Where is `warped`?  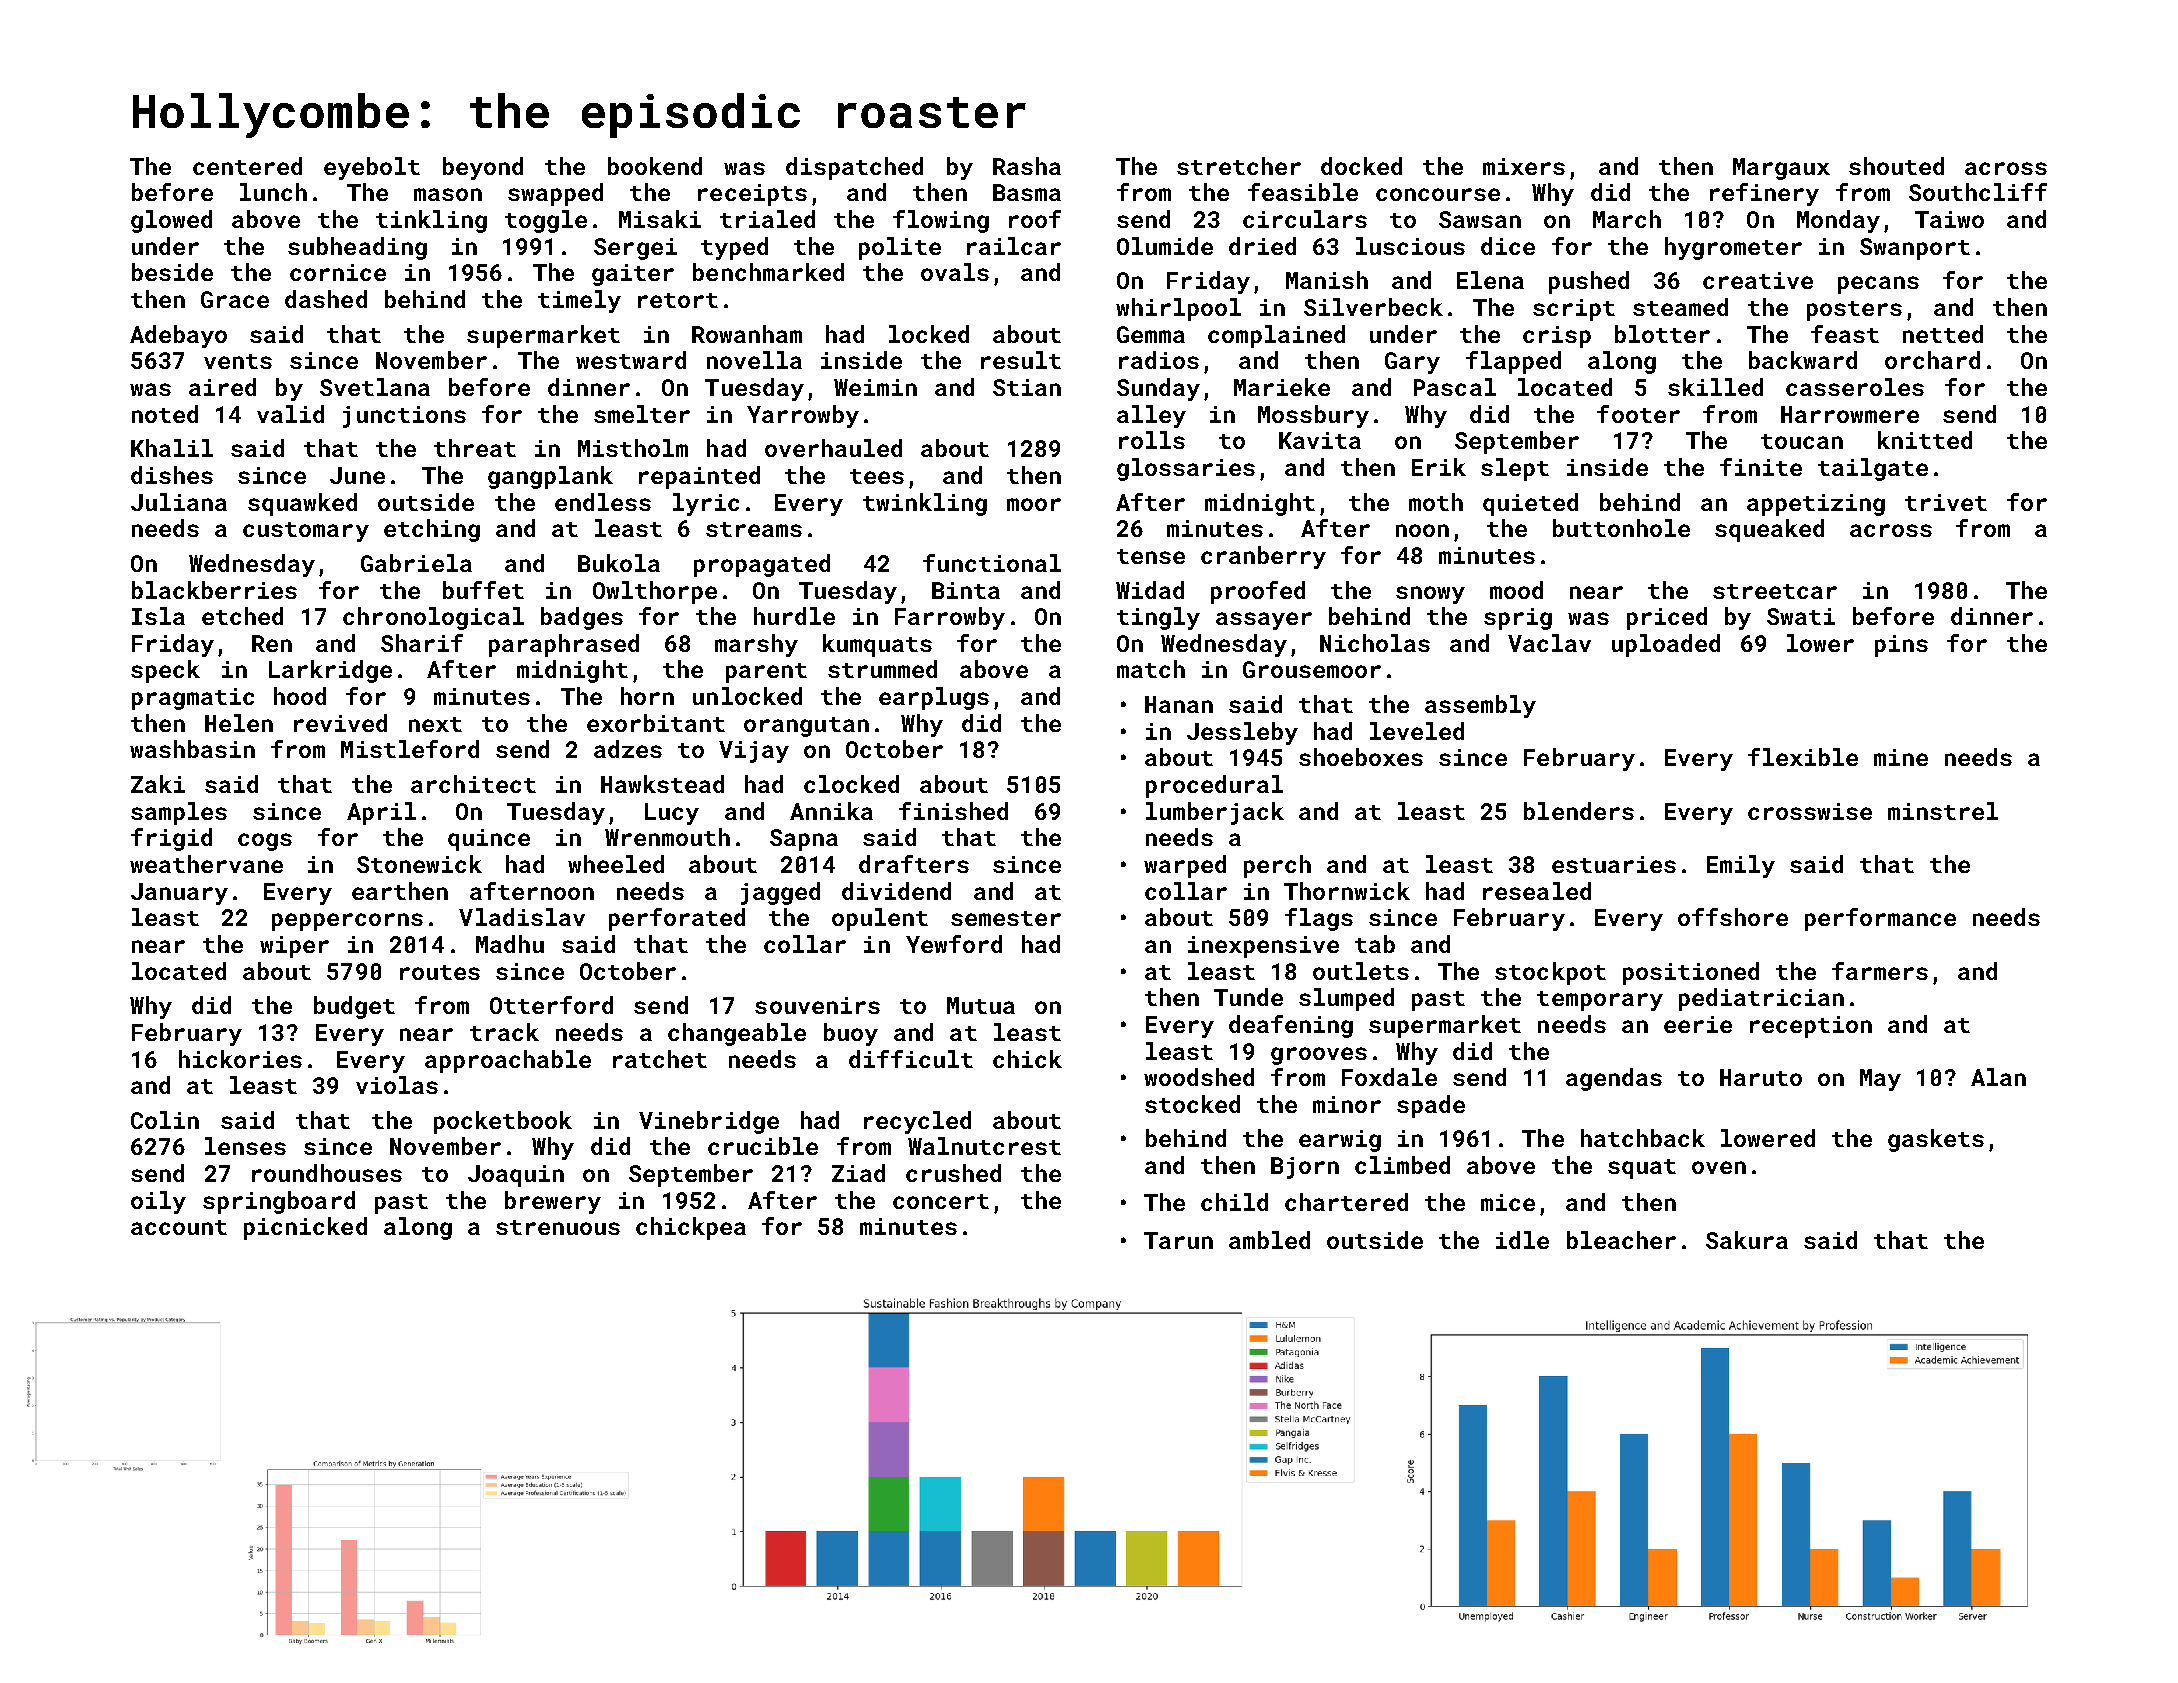 warped is located at coordinates (1185, 866).
